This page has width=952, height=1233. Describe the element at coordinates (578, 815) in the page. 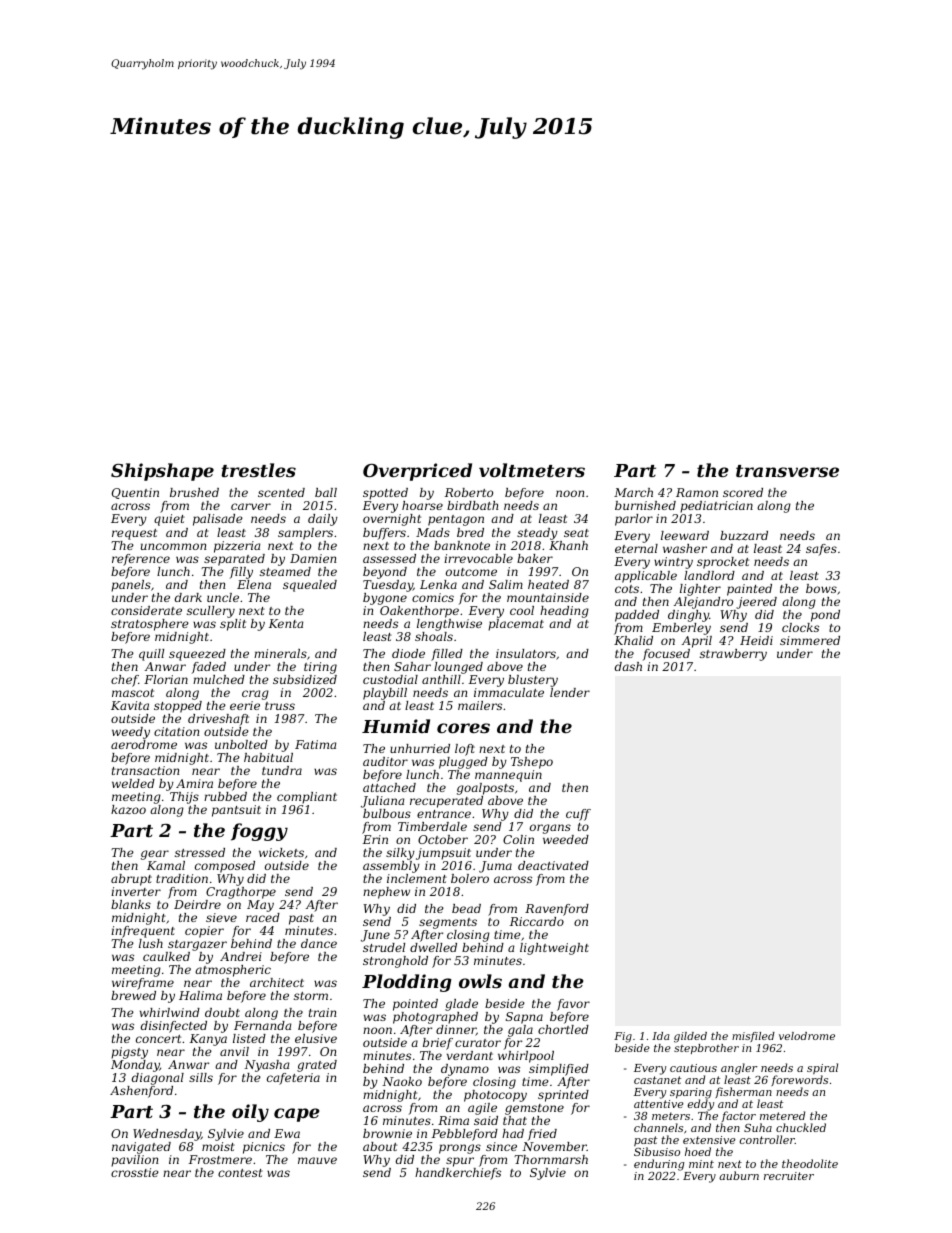

I see `cuff` at that location.
